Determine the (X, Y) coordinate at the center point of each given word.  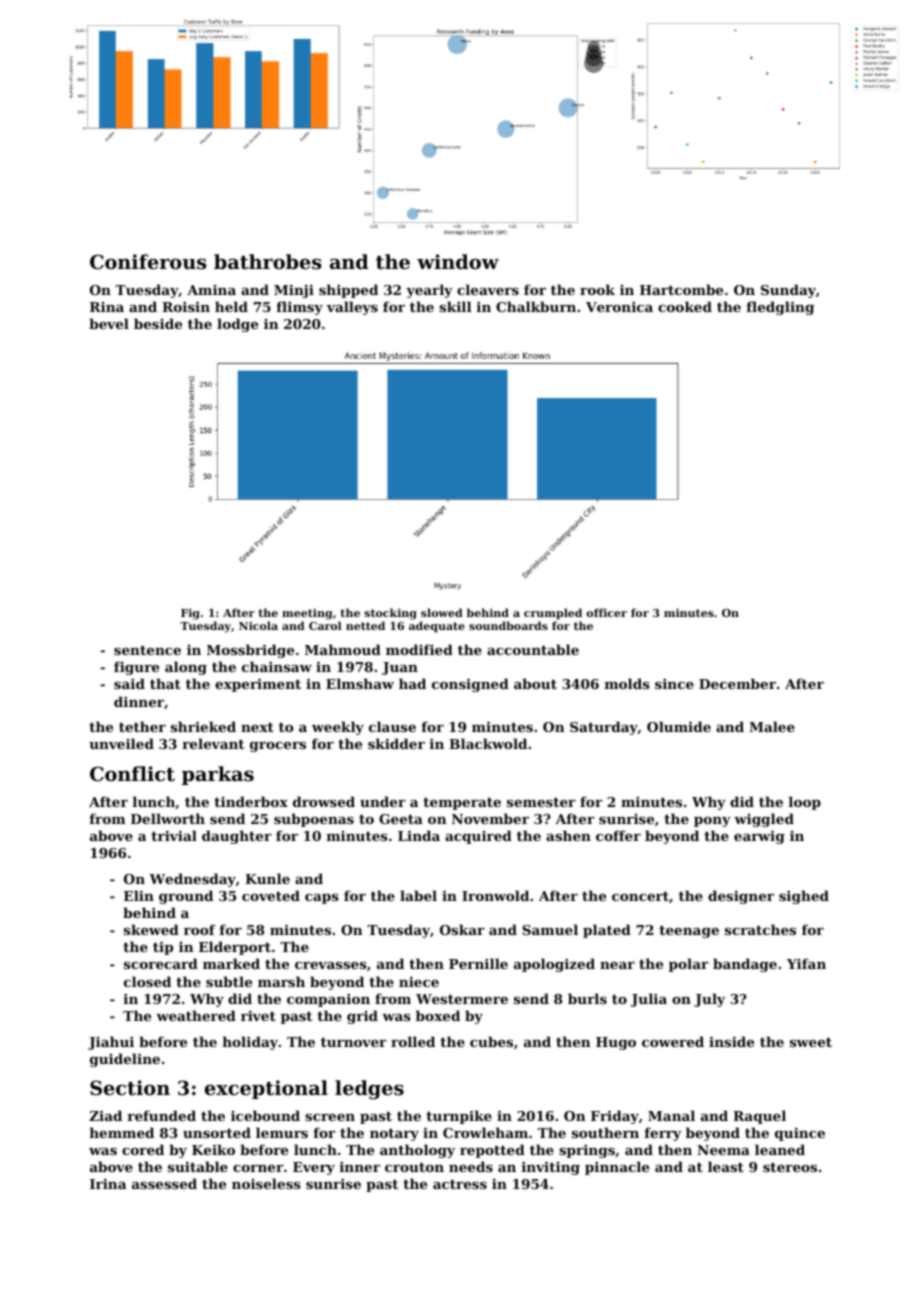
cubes (491, 1041)
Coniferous (148, 262)
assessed (164, 1183)
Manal (671, 1115)
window (458, 261)
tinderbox (251, 801)
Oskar (462, 929)
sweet (811, 1042)
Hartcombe (681, 289)
